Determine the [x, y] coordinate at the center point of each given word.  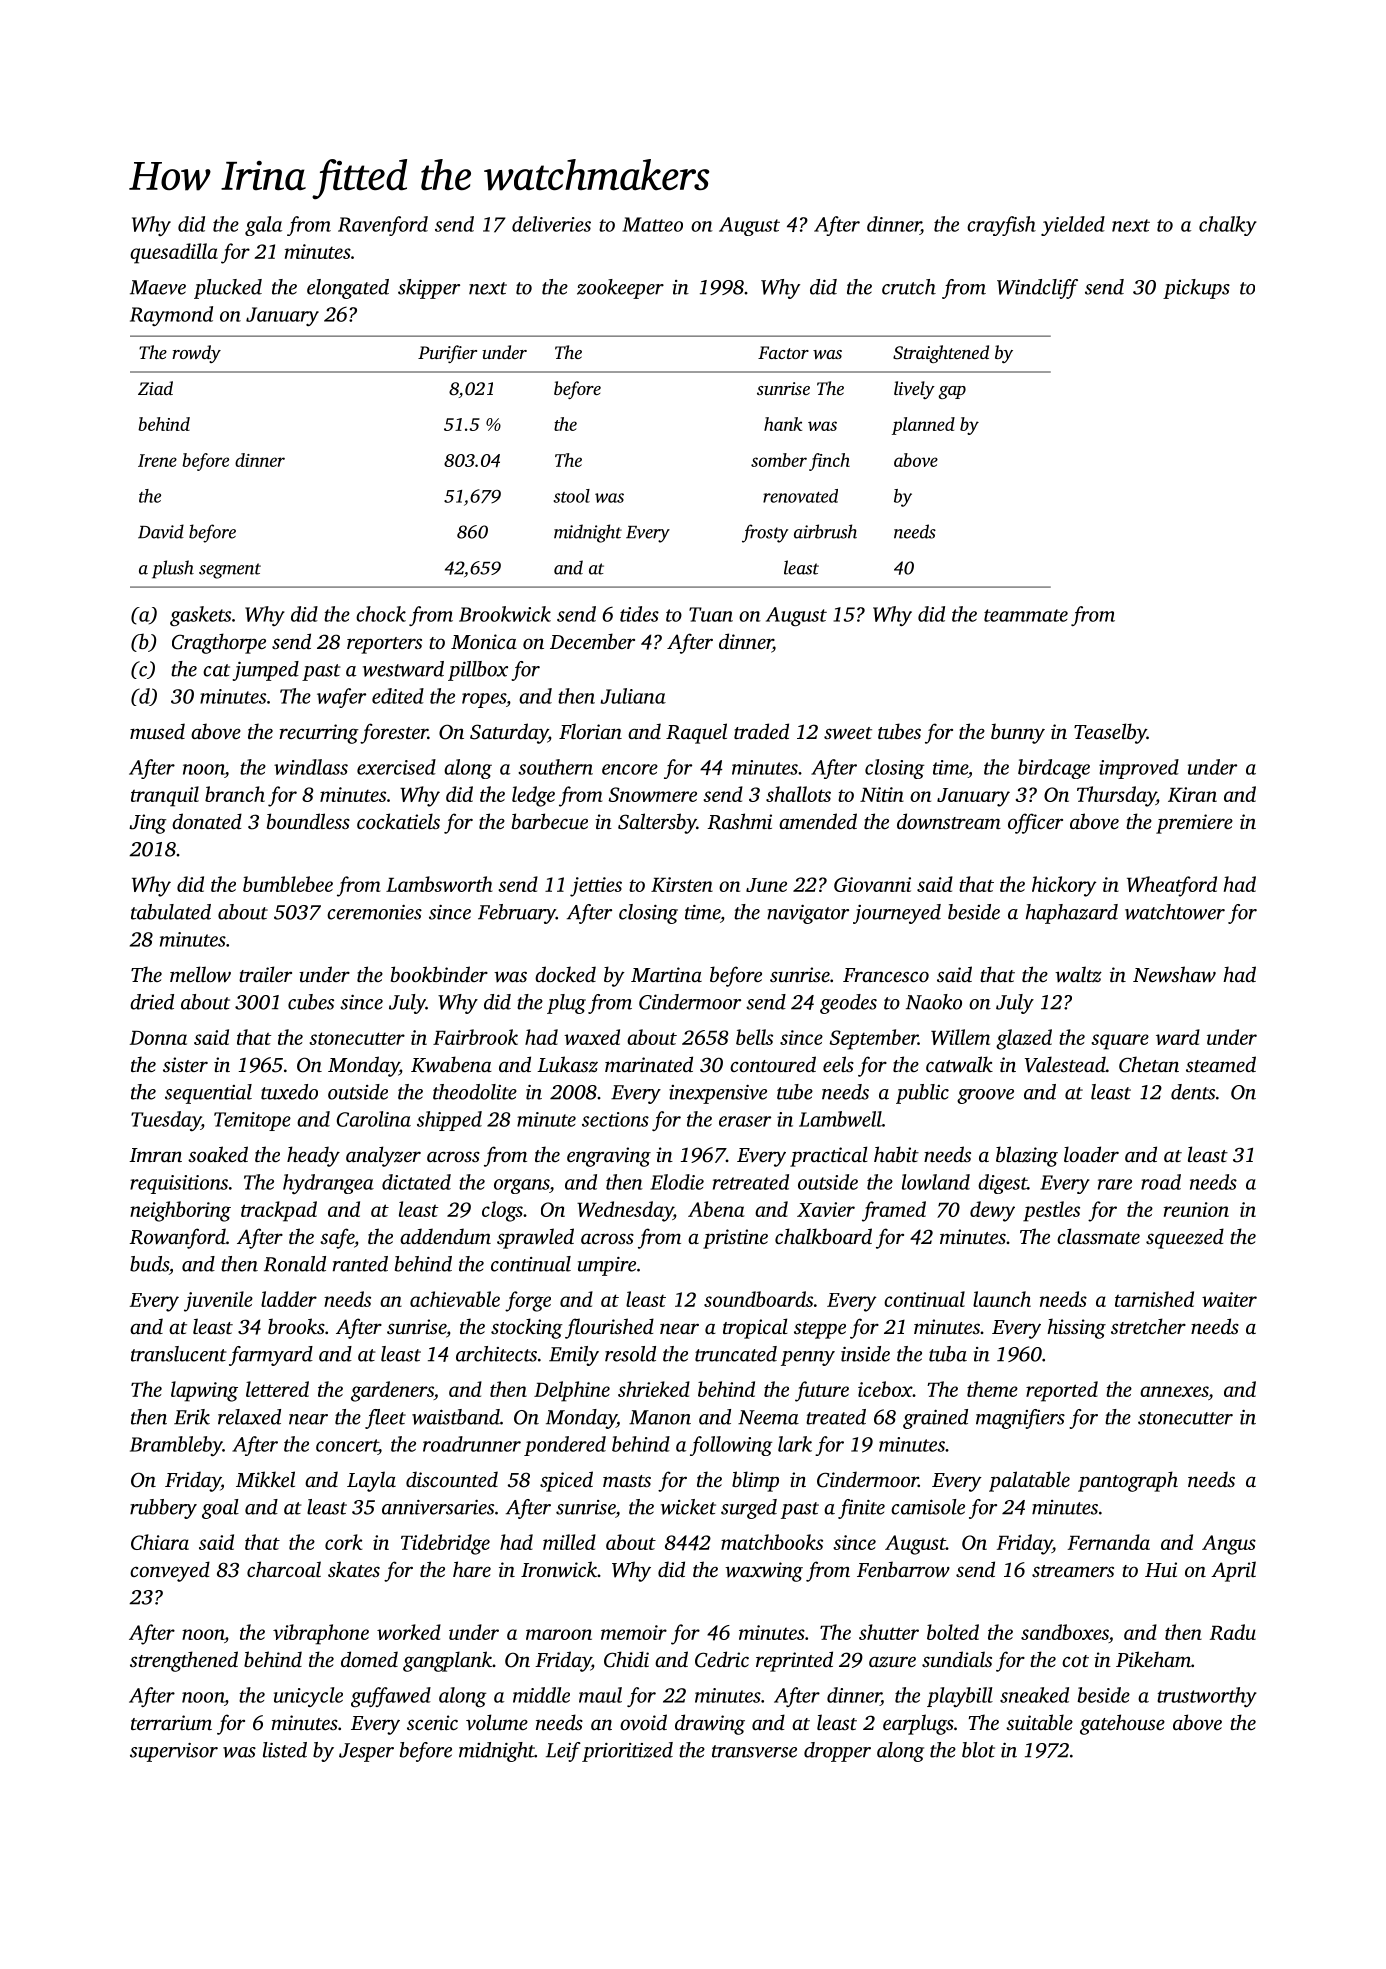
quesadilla [174, 253]
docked [565, 974]
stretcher [1148, 1326]
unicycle [308, 1697]
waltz [1078, 974]
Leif [563, 1752]
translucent [179, 1354]
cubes [311, 1002]
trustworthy [1207, 1697]
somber [779, 460]
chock [381, 614]
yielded [1073, 226]
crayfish [1001, 226]
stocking [527, 1328]
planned [923, 426]
